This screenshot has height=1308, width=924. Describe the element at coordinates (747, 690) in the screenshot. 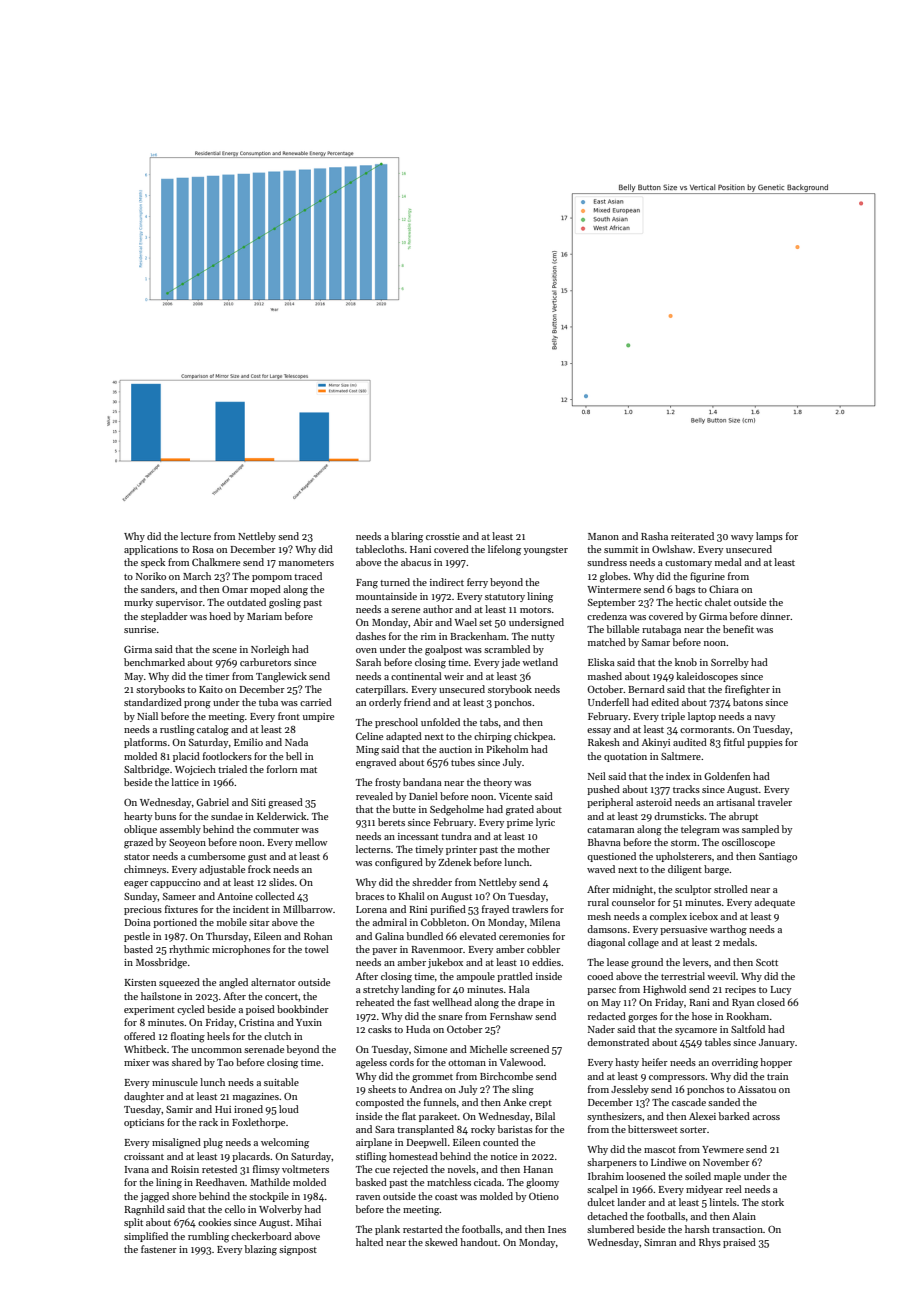

I see `firefighter` at that location.
